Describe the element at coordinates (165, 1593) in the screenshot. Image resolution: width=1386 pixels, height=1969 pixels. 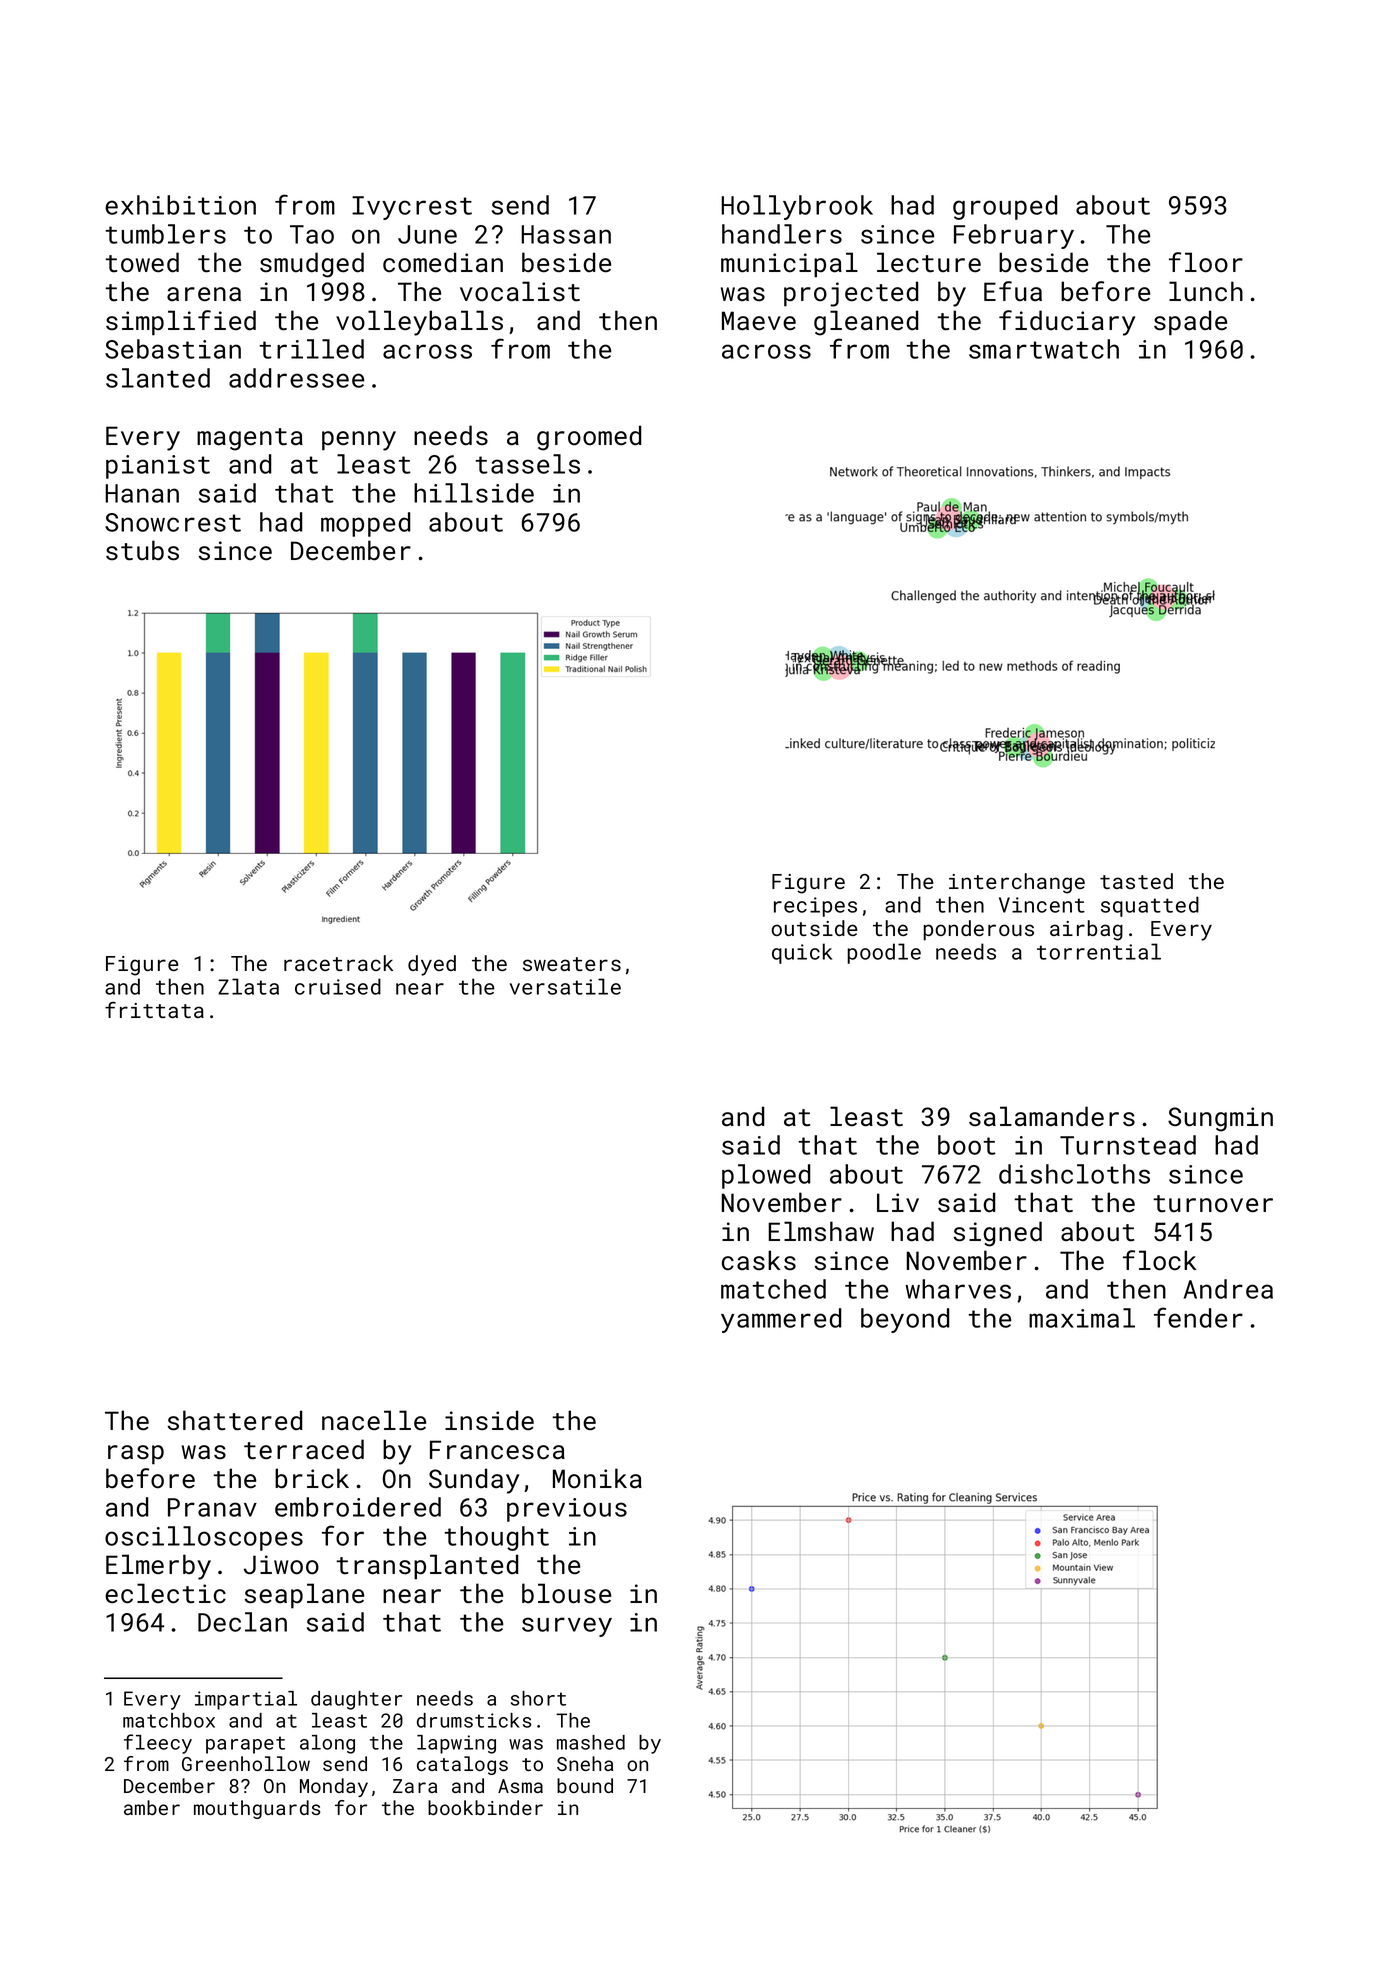
I see `eclectic` at that location.
